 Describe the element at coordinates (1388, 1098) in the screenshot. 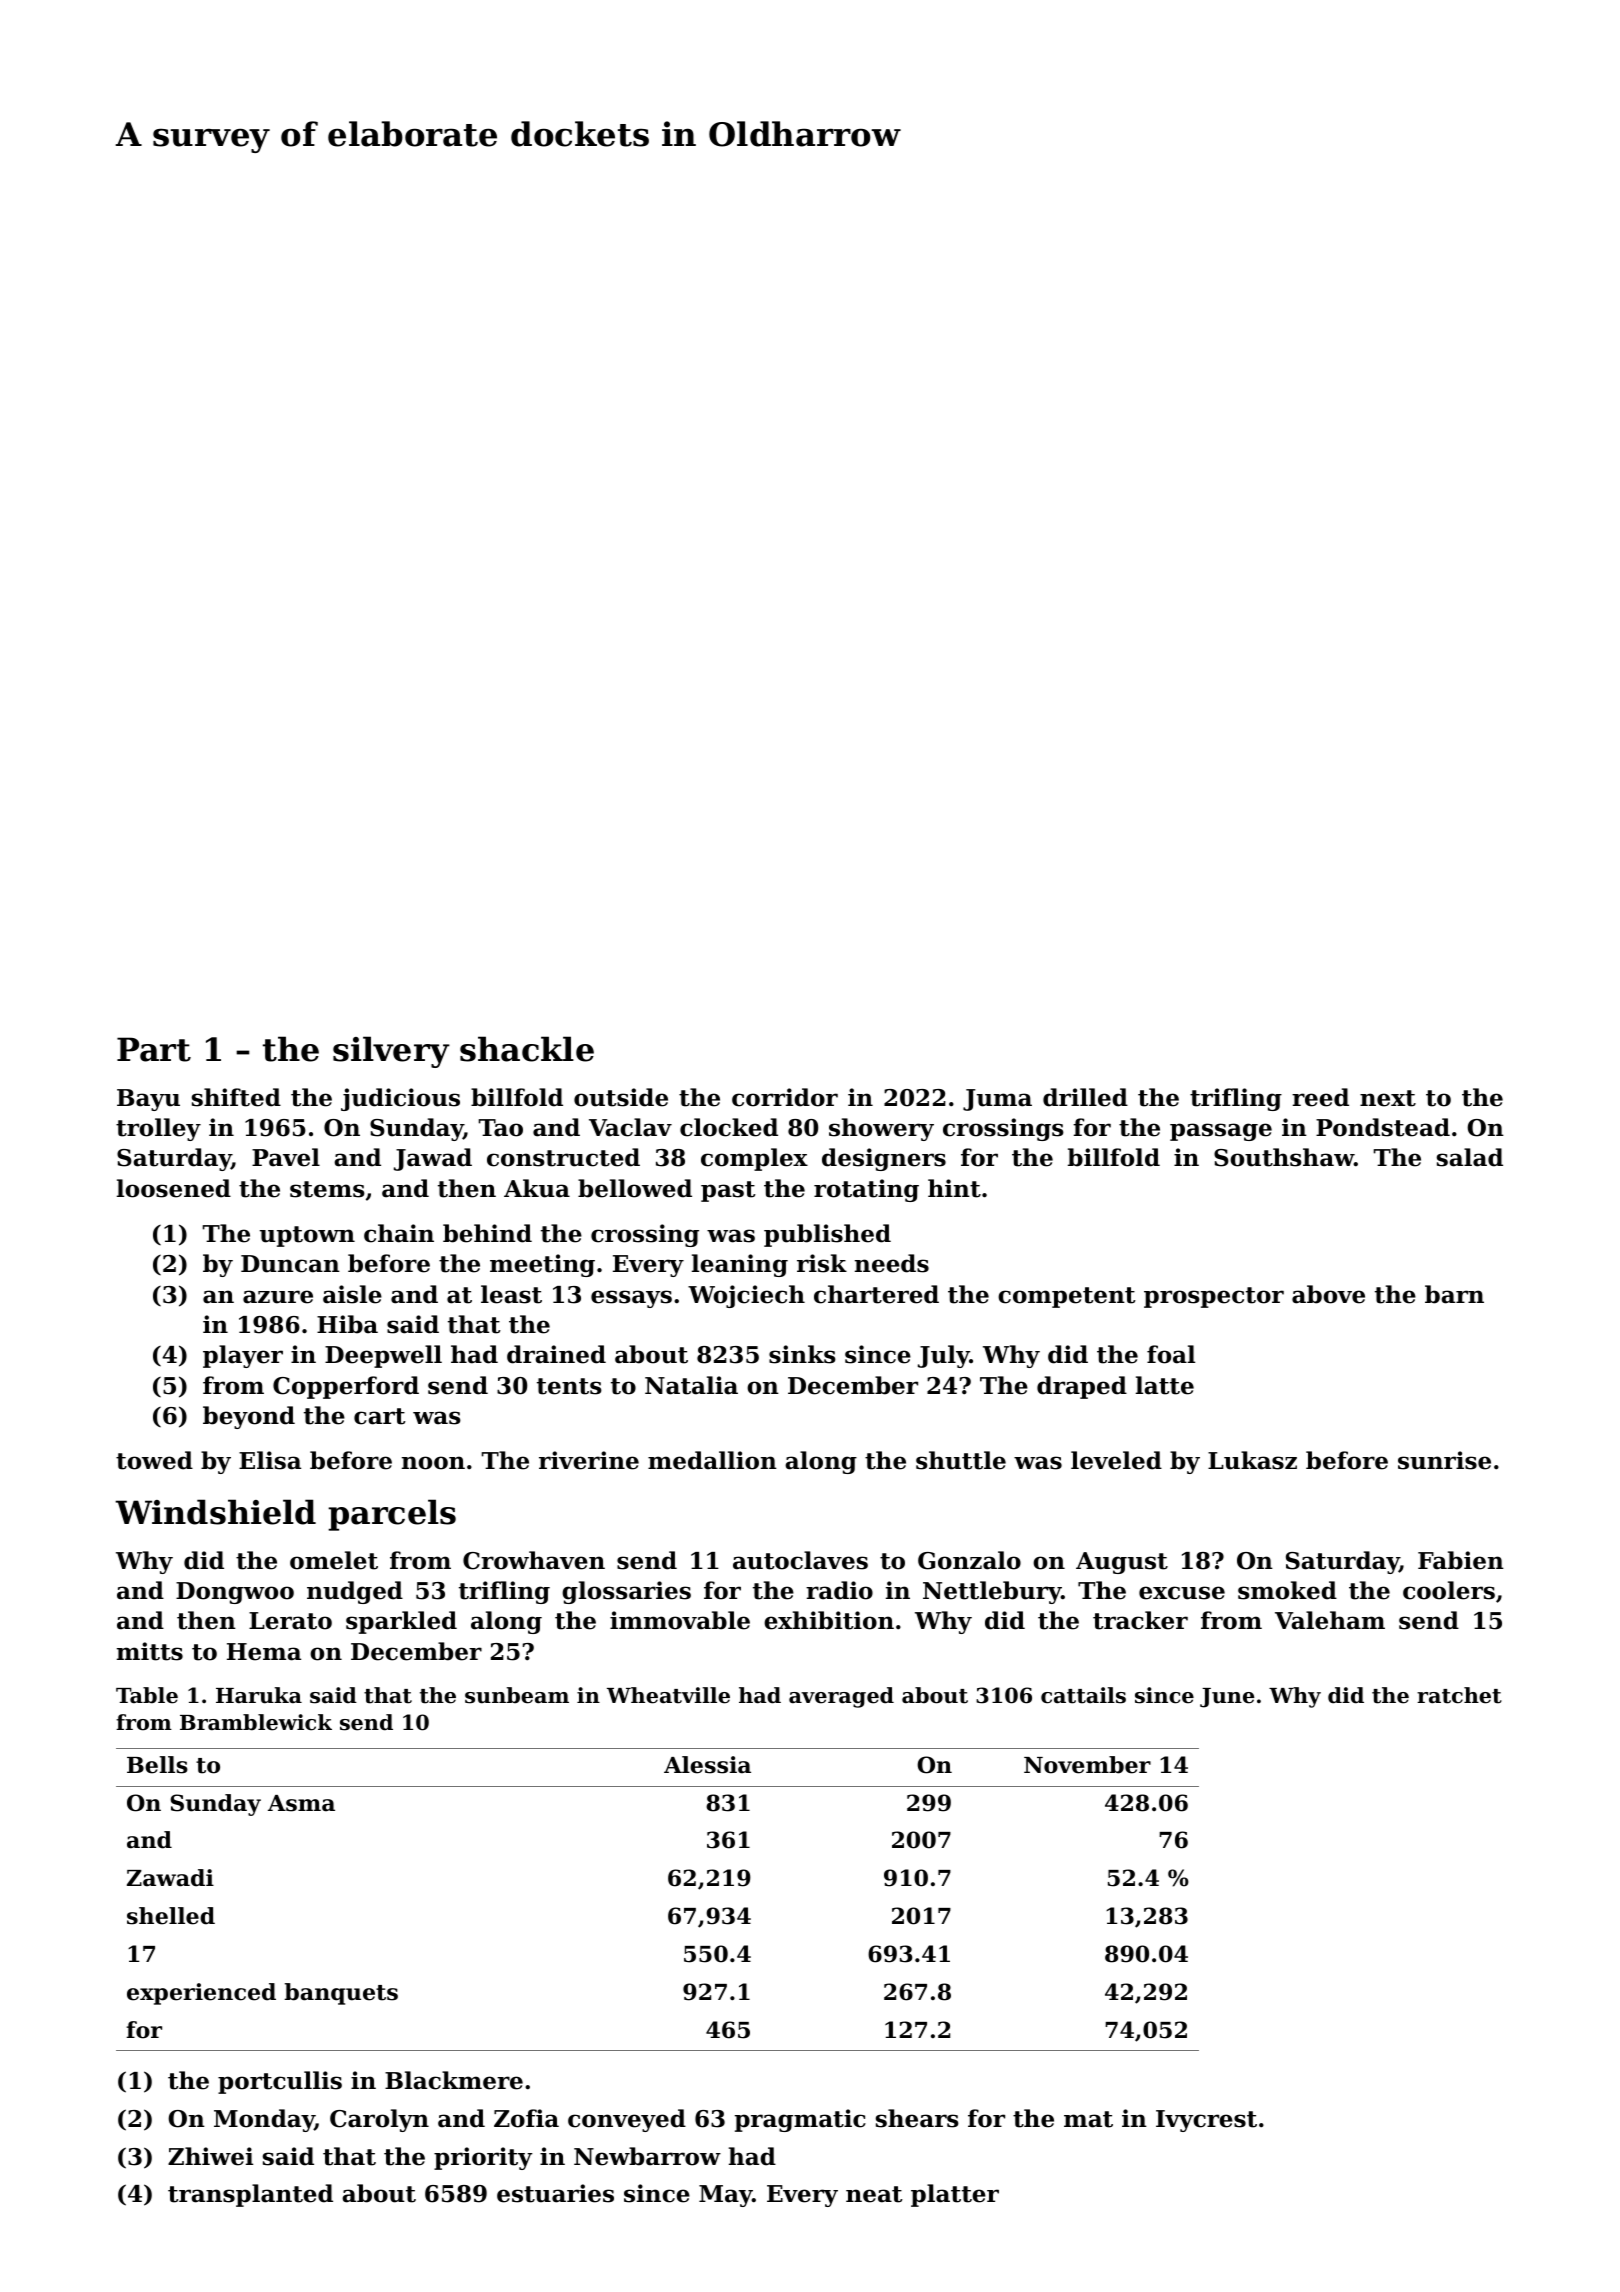

I see `next` at that location.
